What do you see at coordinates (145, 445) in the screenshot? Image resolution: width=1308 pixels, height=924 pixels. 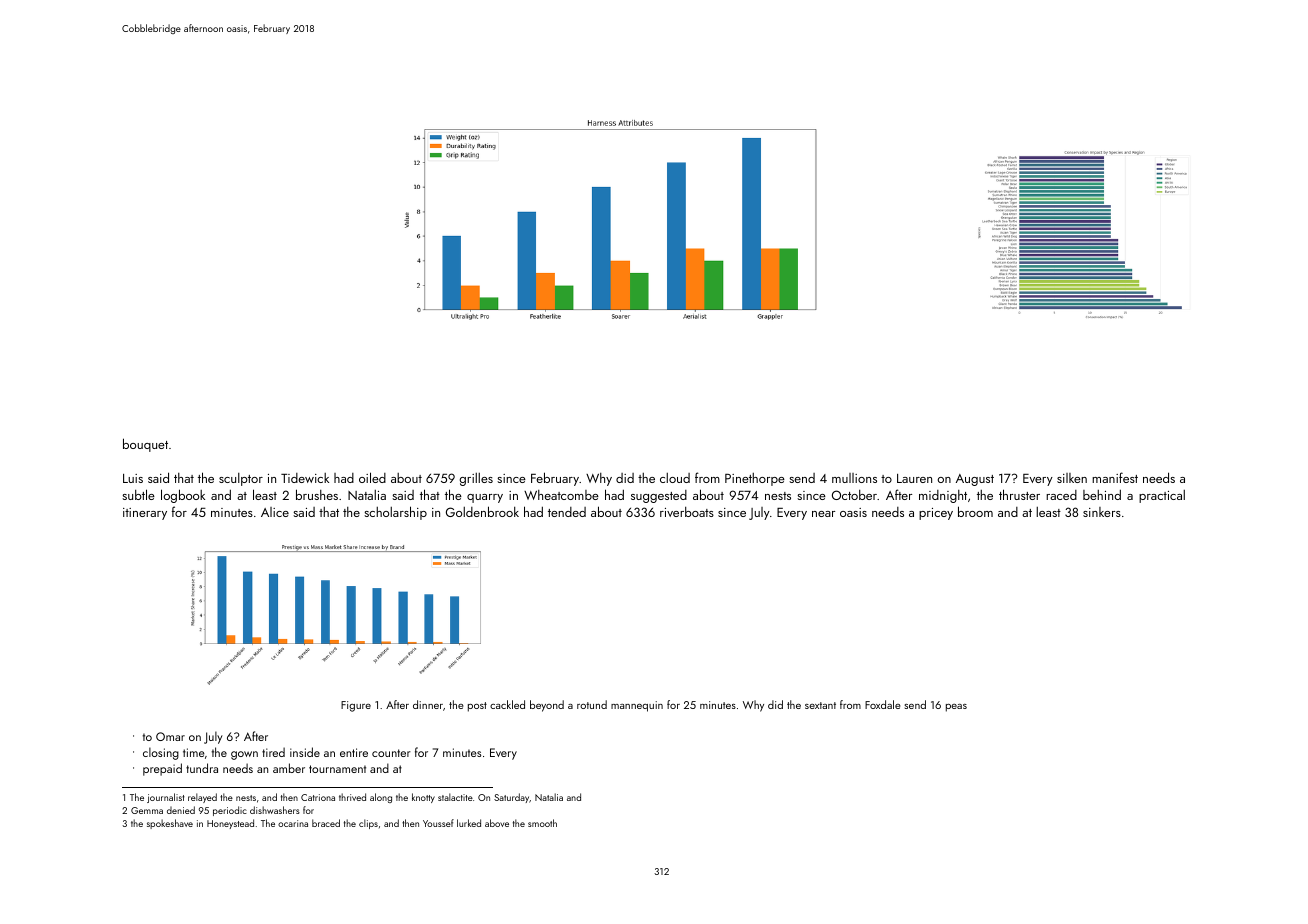 I see `bouquet` at bounding box center [145, 445].
